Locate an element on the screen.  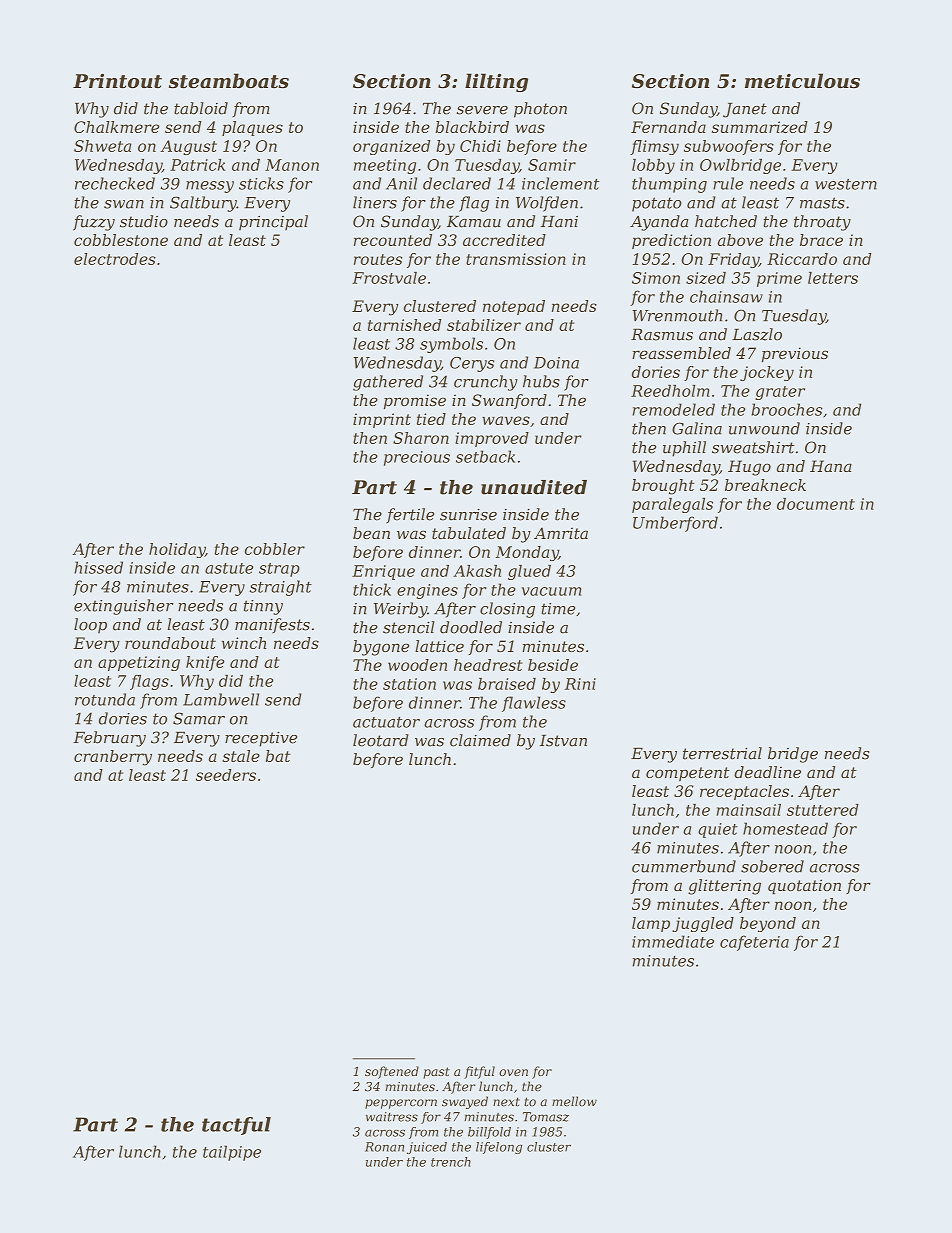
rule is located at coordinates (728, 183).
